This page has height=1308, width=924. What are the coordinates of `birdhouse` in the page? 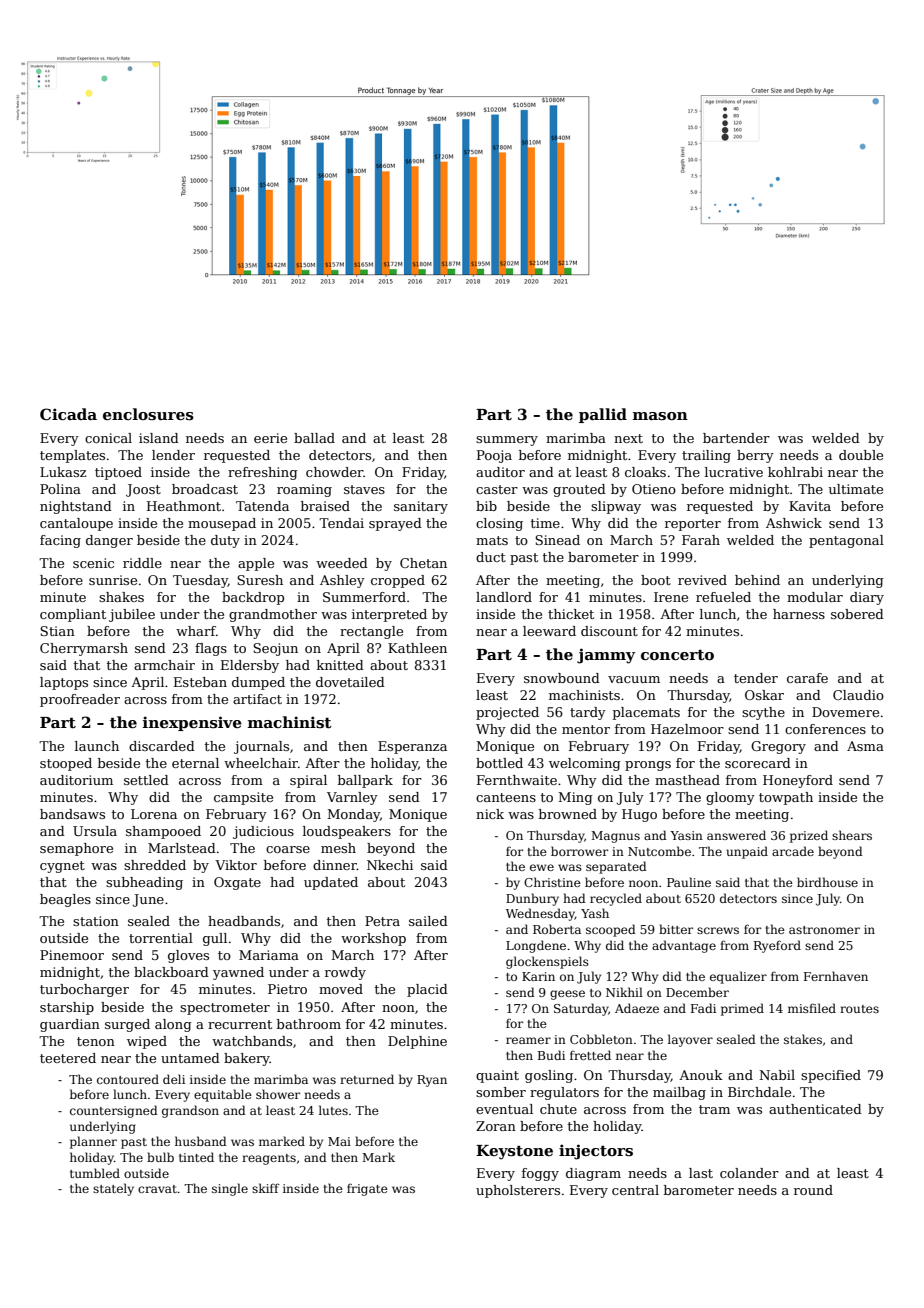 It's located at (827, 882).
